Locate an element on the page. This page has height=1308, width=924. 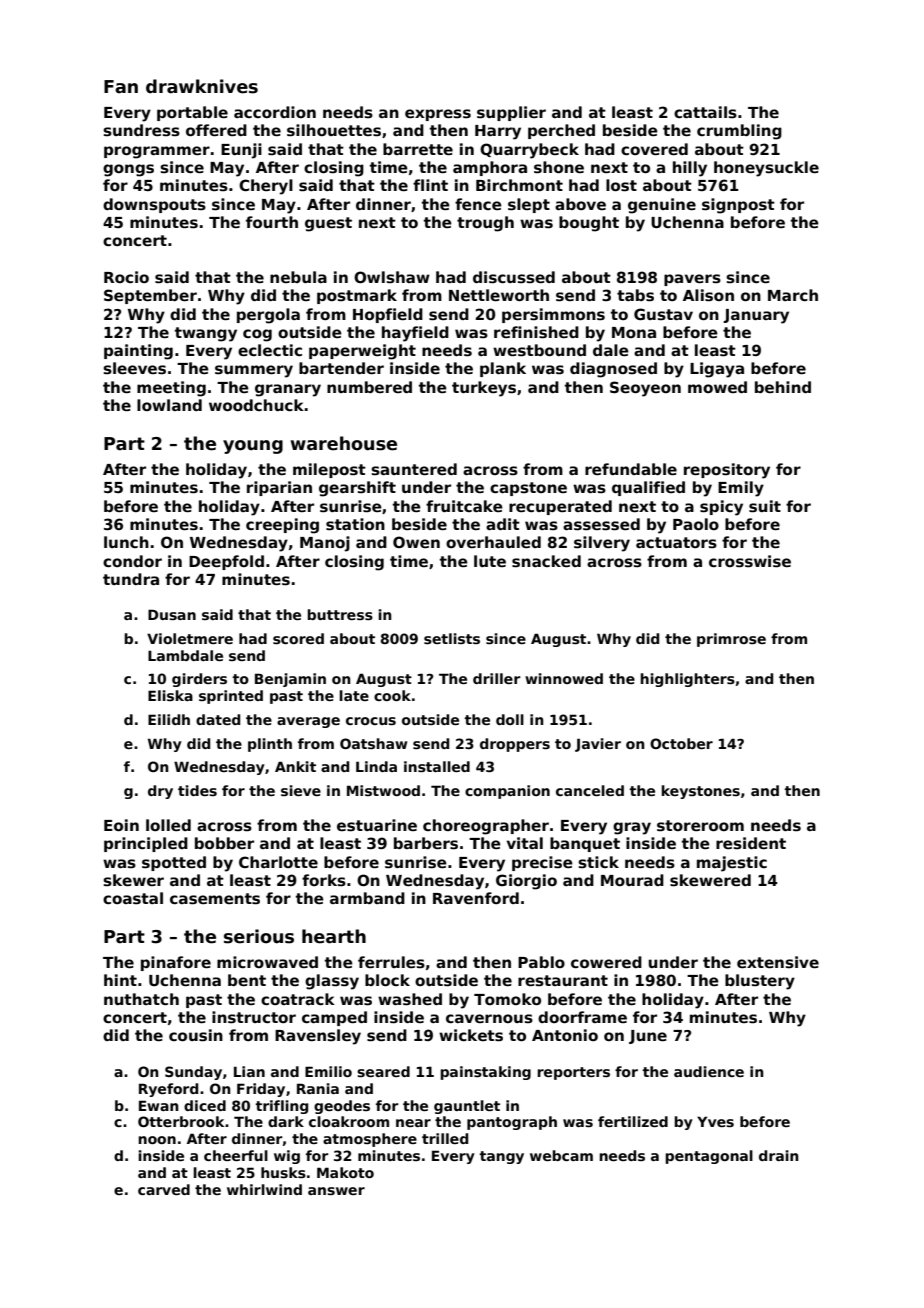
express is located at coordinates (438, 115).
